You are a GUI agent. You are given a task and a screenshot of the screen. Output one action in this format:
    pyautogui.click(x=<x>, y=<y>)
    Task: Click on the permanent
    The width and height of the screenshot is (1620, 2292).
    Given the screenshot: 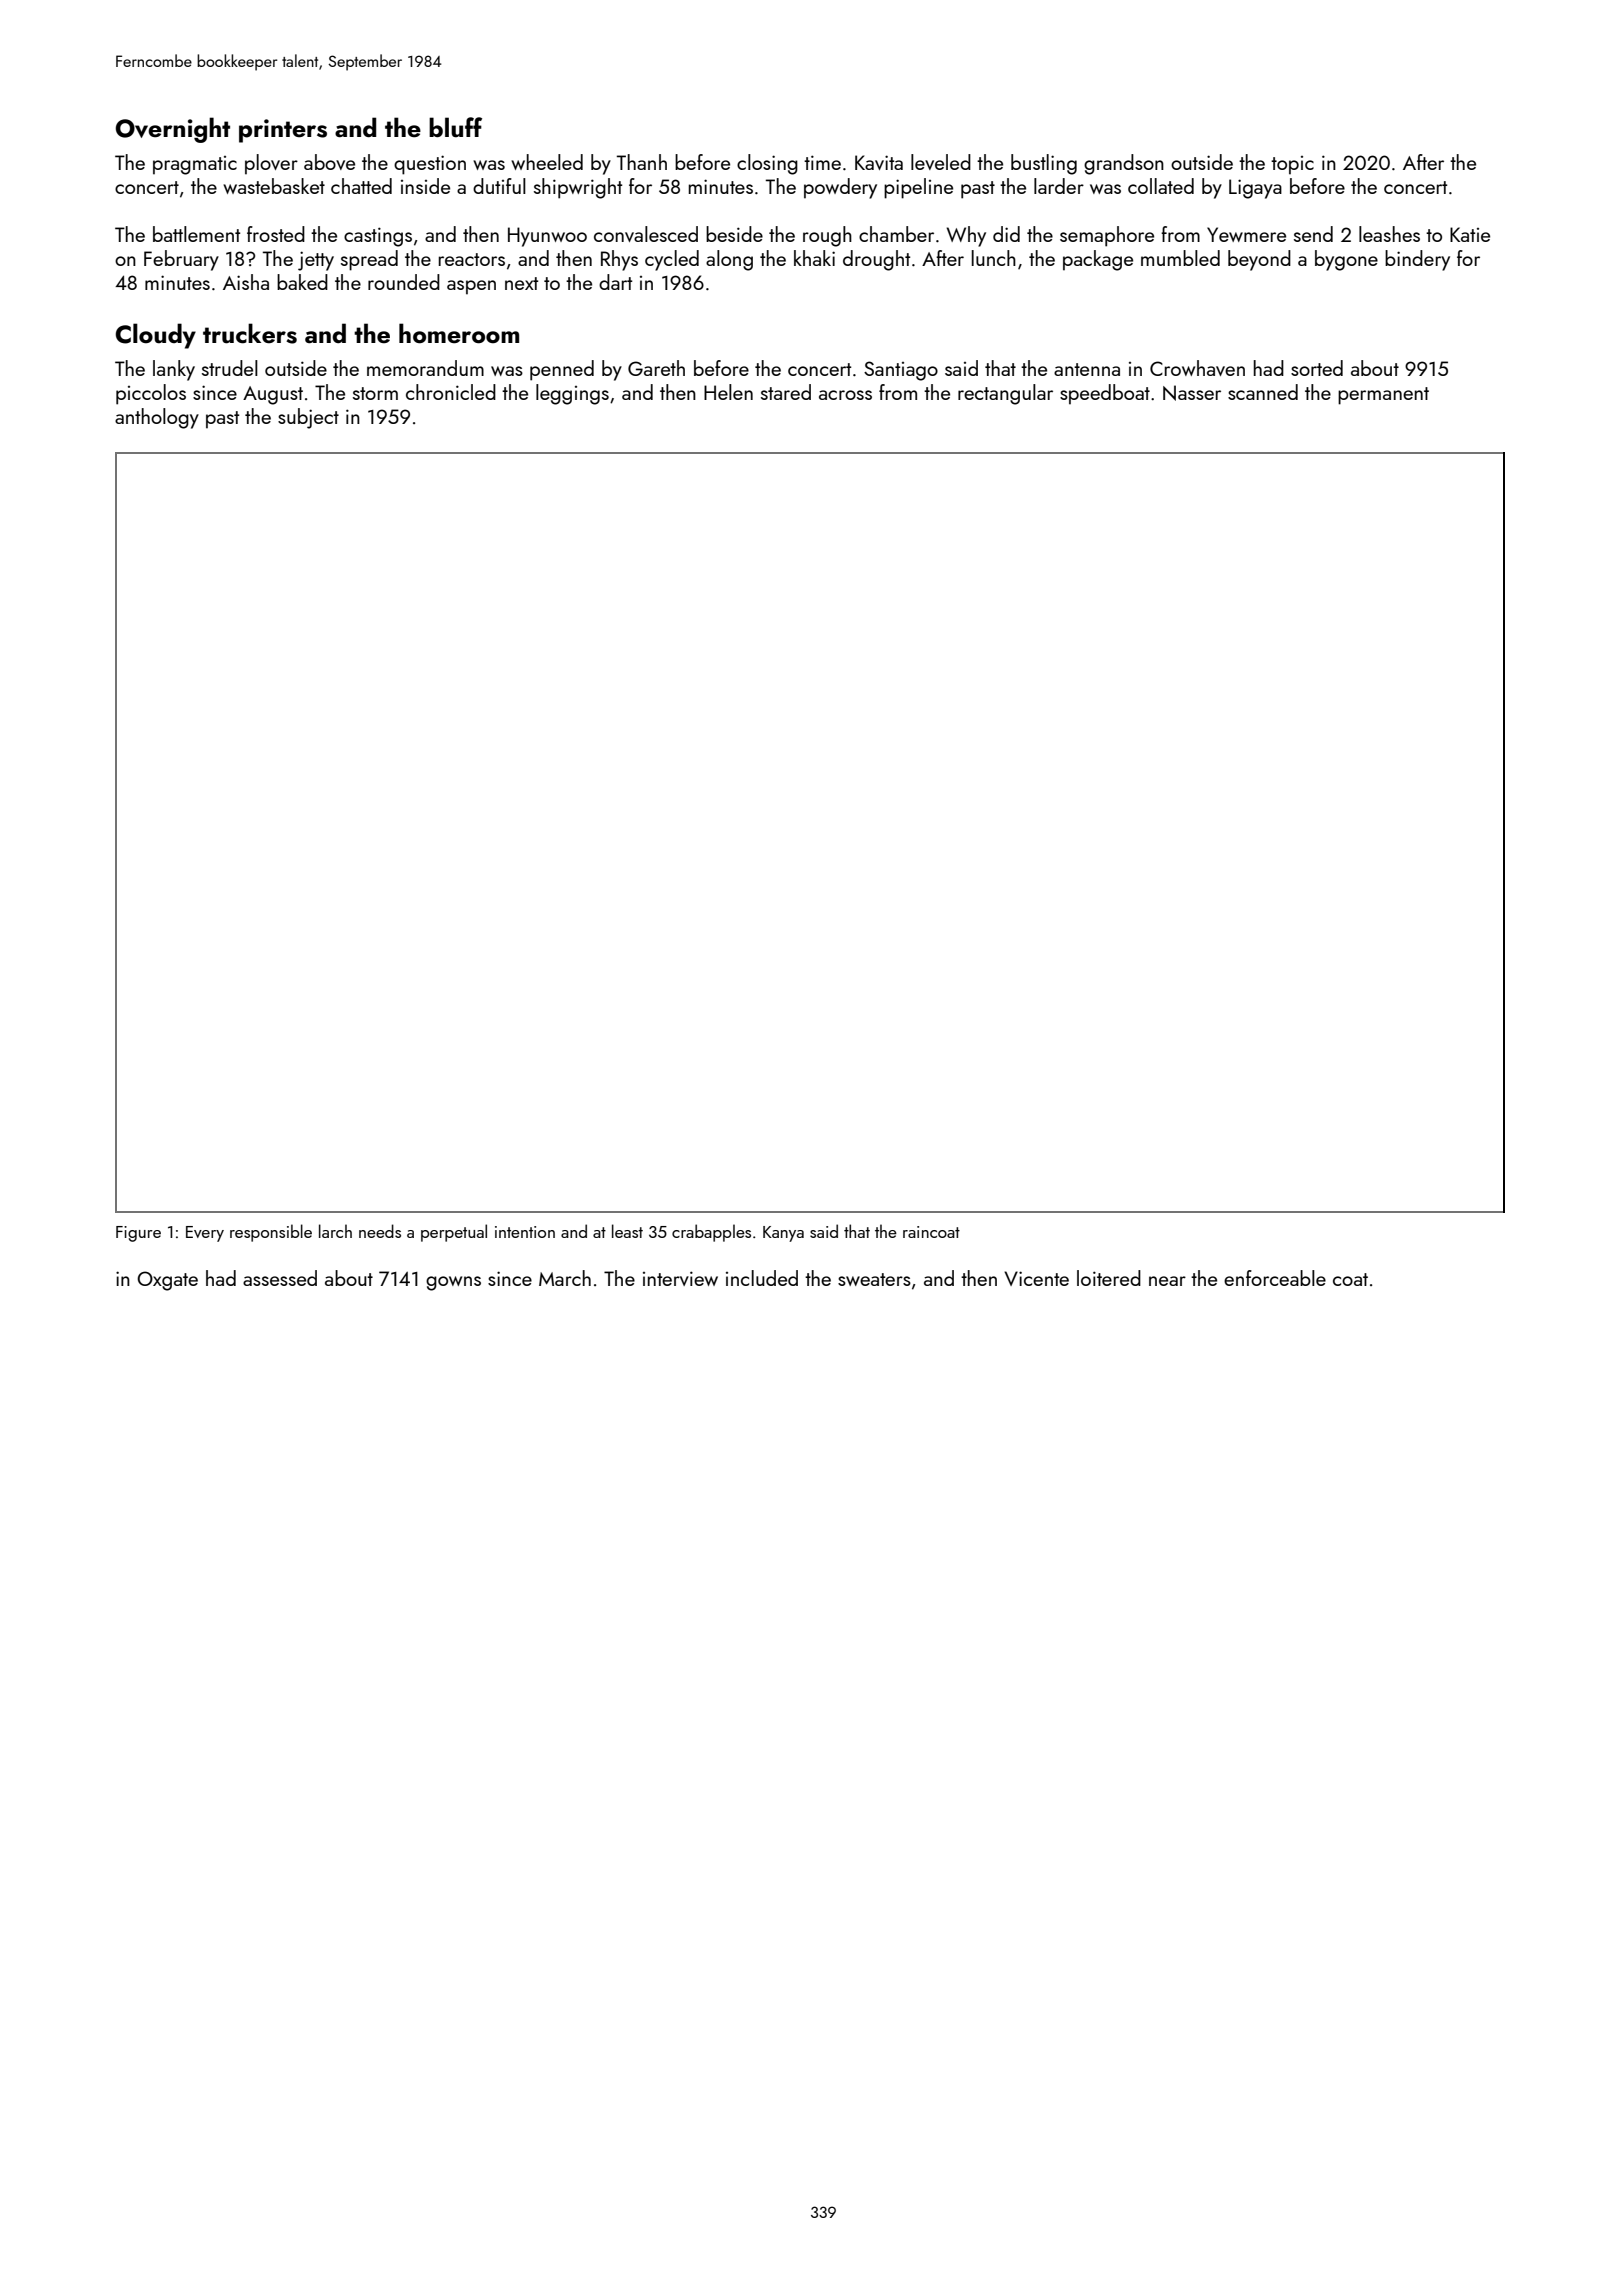 What is the action you would take?
    pyautogui.click(x=1383, y=396)
